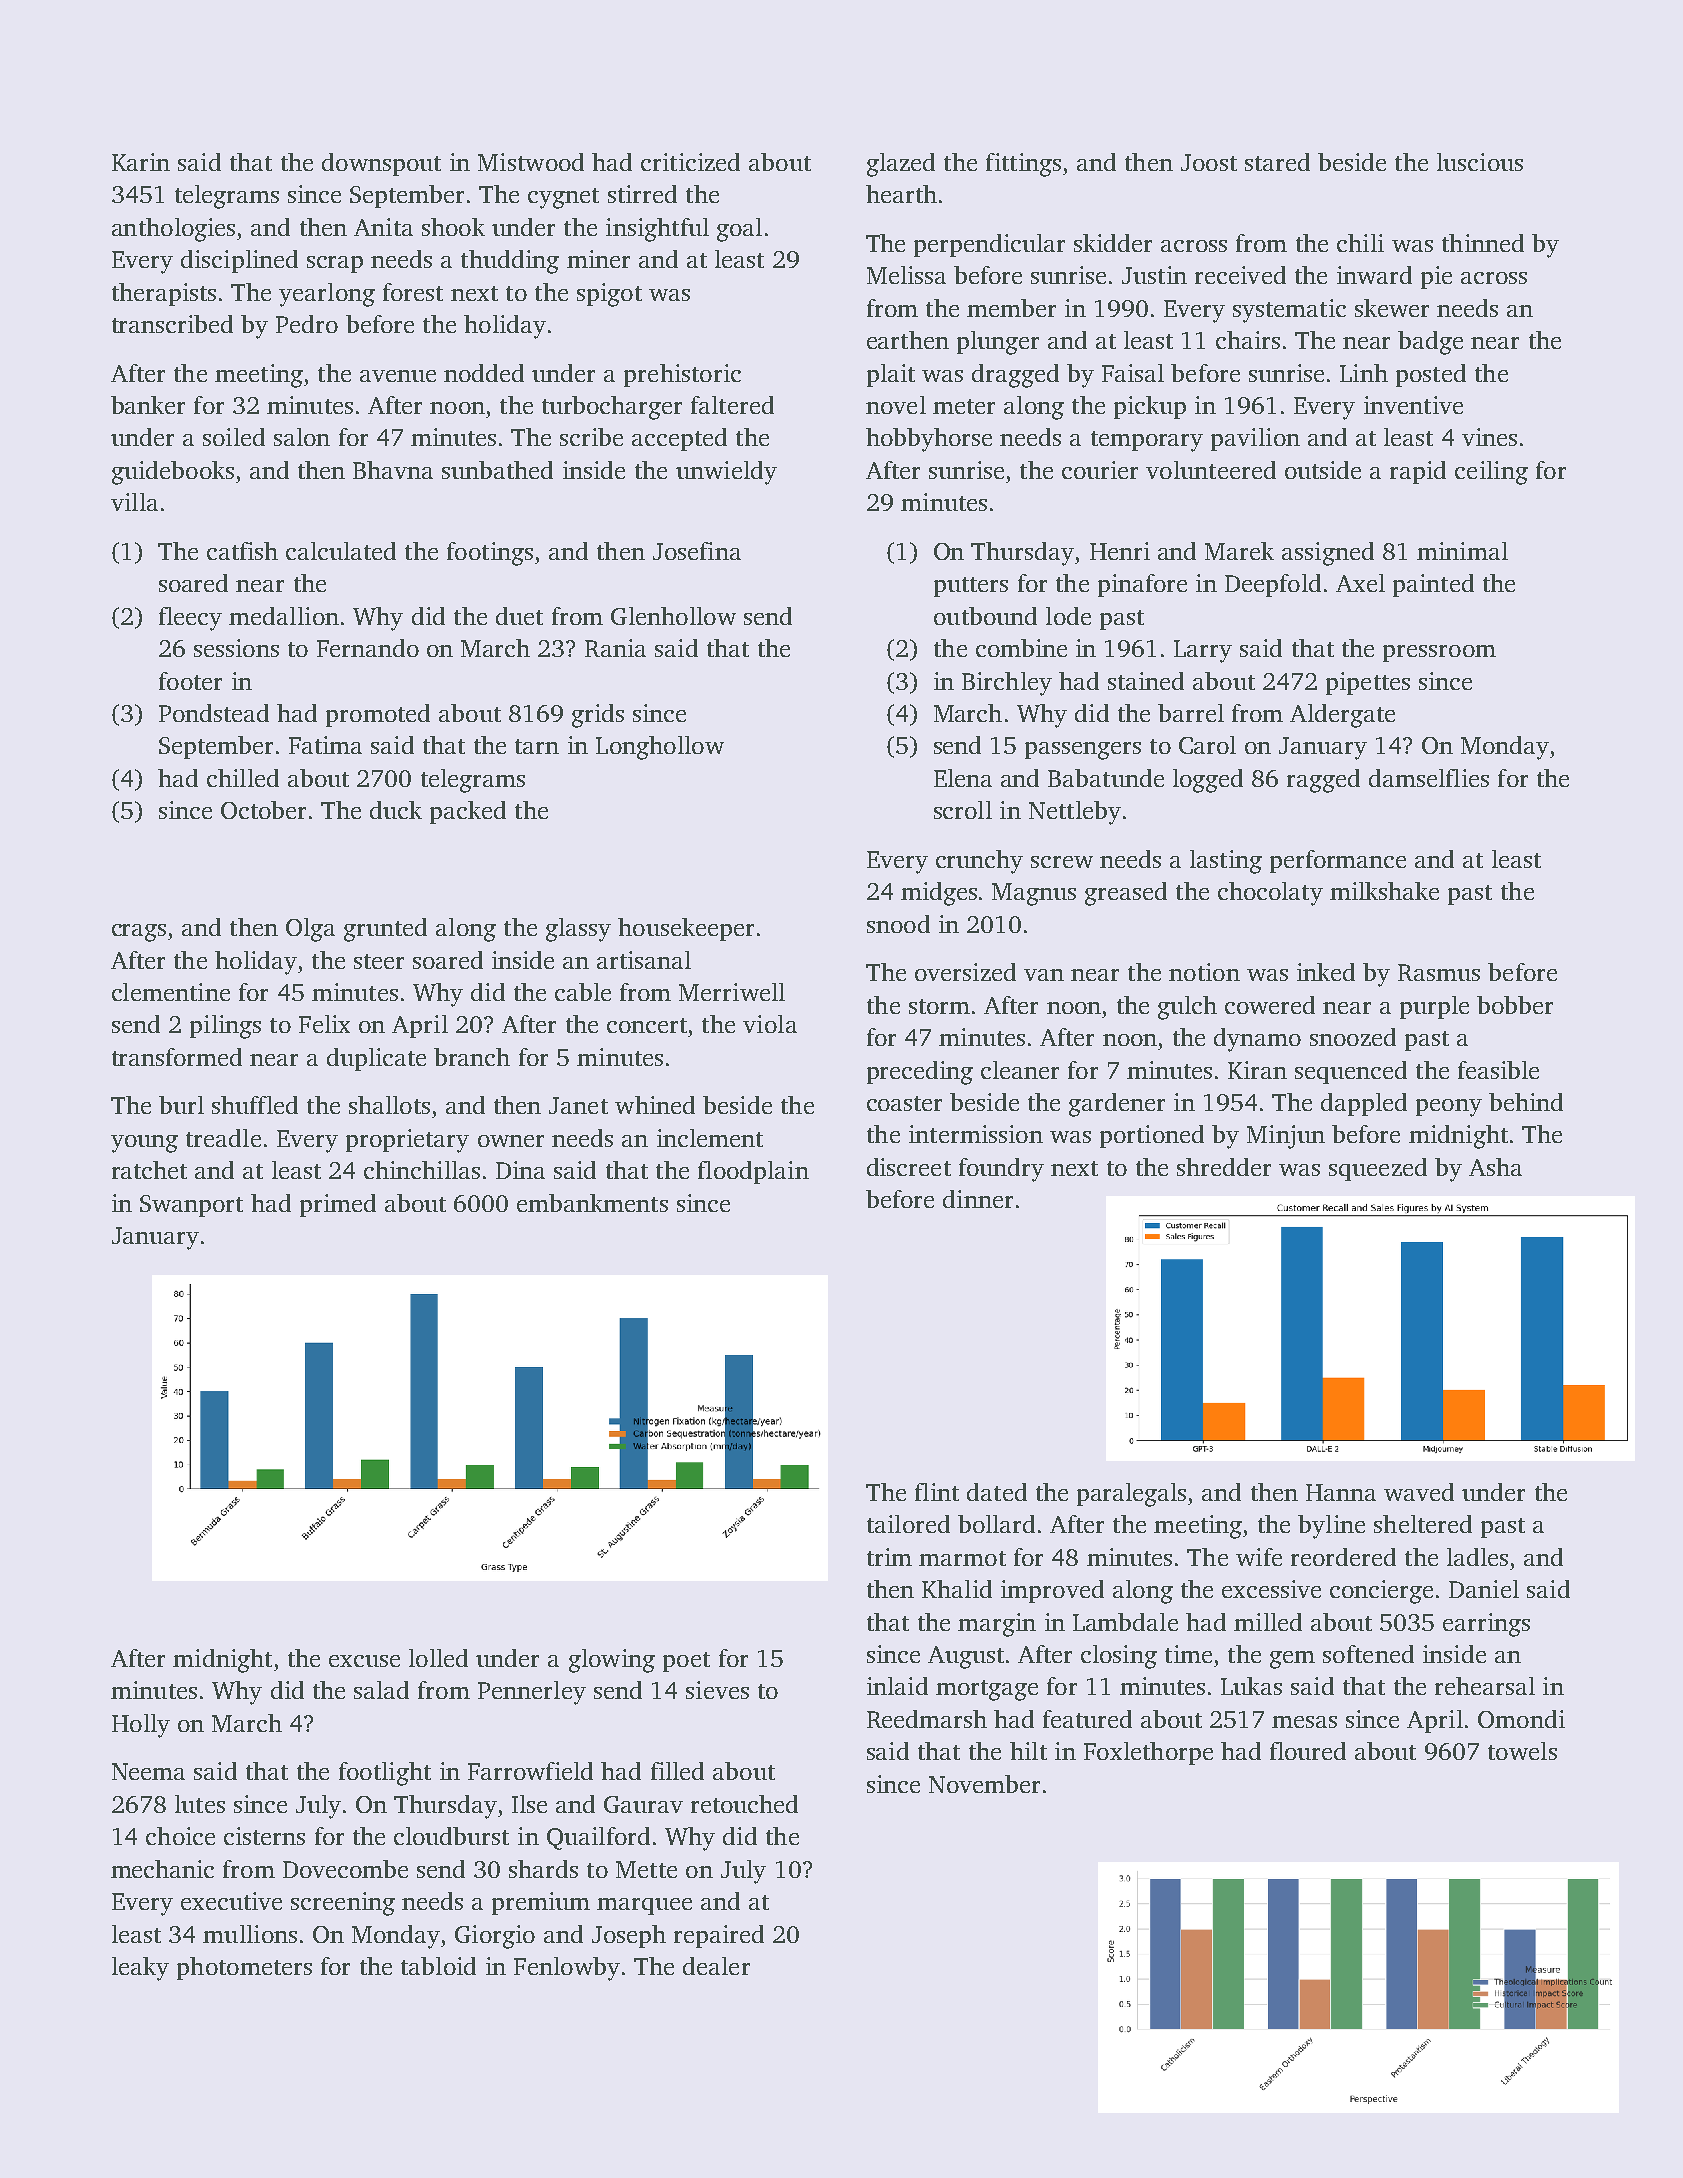  What do you see at coordinates (1224, 1167) in the page?
I see `shredder` at bounding box center [1224, 1167].
